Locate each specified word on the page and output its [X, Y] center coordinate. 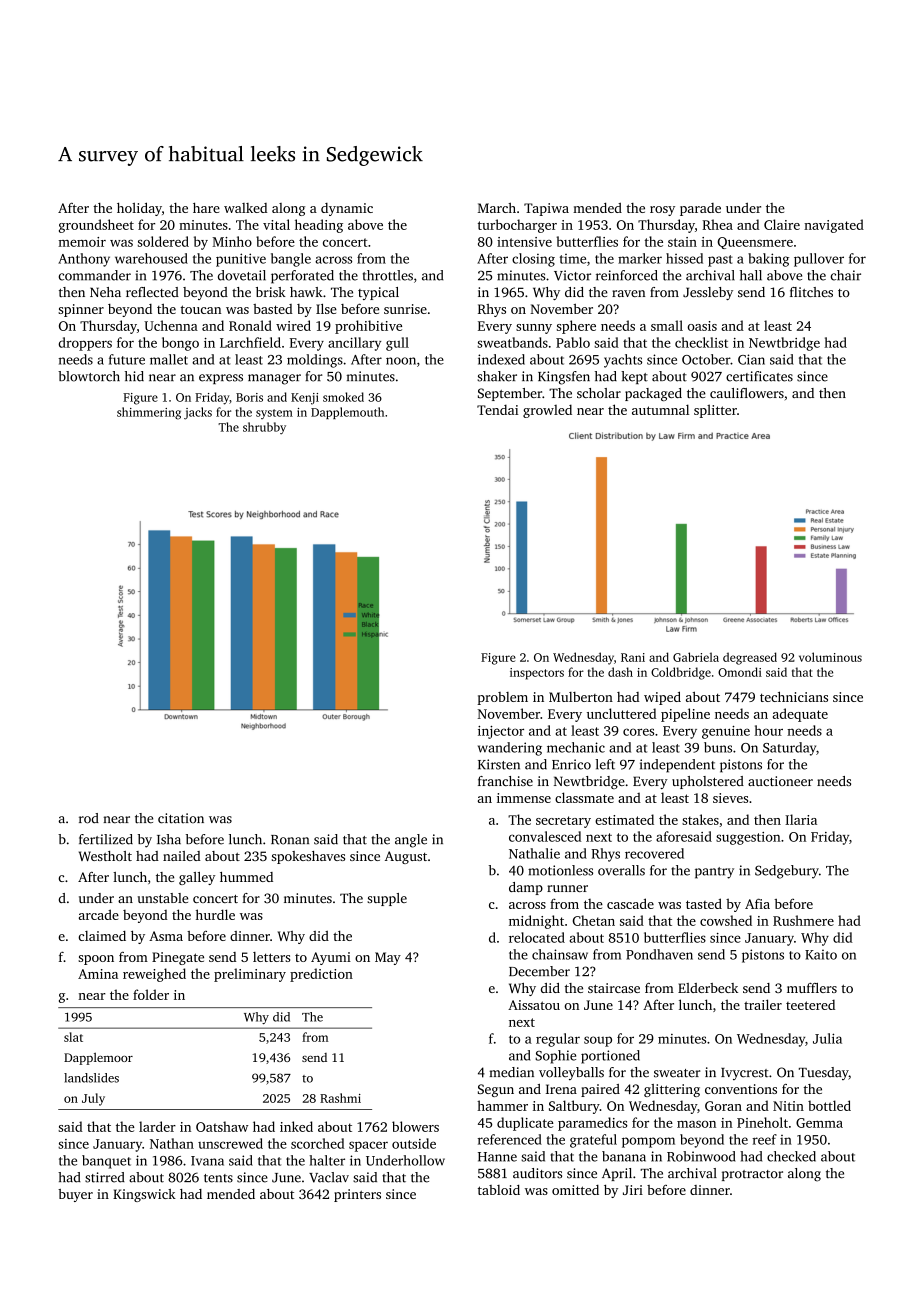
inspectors [537, 674]
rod [89, 818]
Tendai [497, 409]
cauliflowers [747, 393]
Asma [166, 936]
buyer [75, 1195]
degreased [750, 658]
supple [387, 899]
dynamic [347, 209]
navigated [834, 226]
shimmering [149, 413]
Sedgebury [787, 872]
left [605, 764]
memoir [82, 242]
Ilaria [801, 819]
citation [181, 818]
